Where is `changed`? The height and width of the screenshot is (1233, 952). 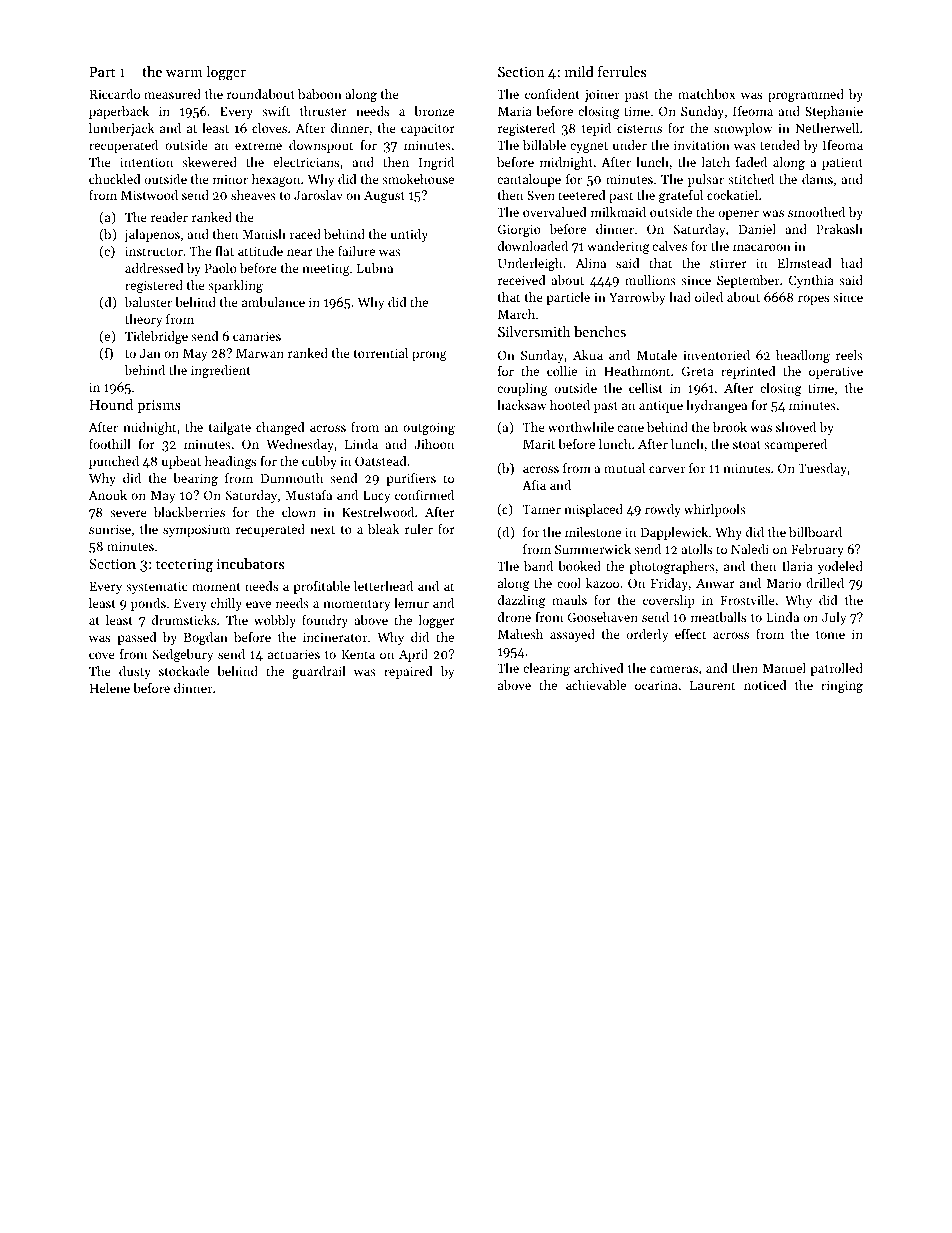
changed is located at coordinates (280, 428).
